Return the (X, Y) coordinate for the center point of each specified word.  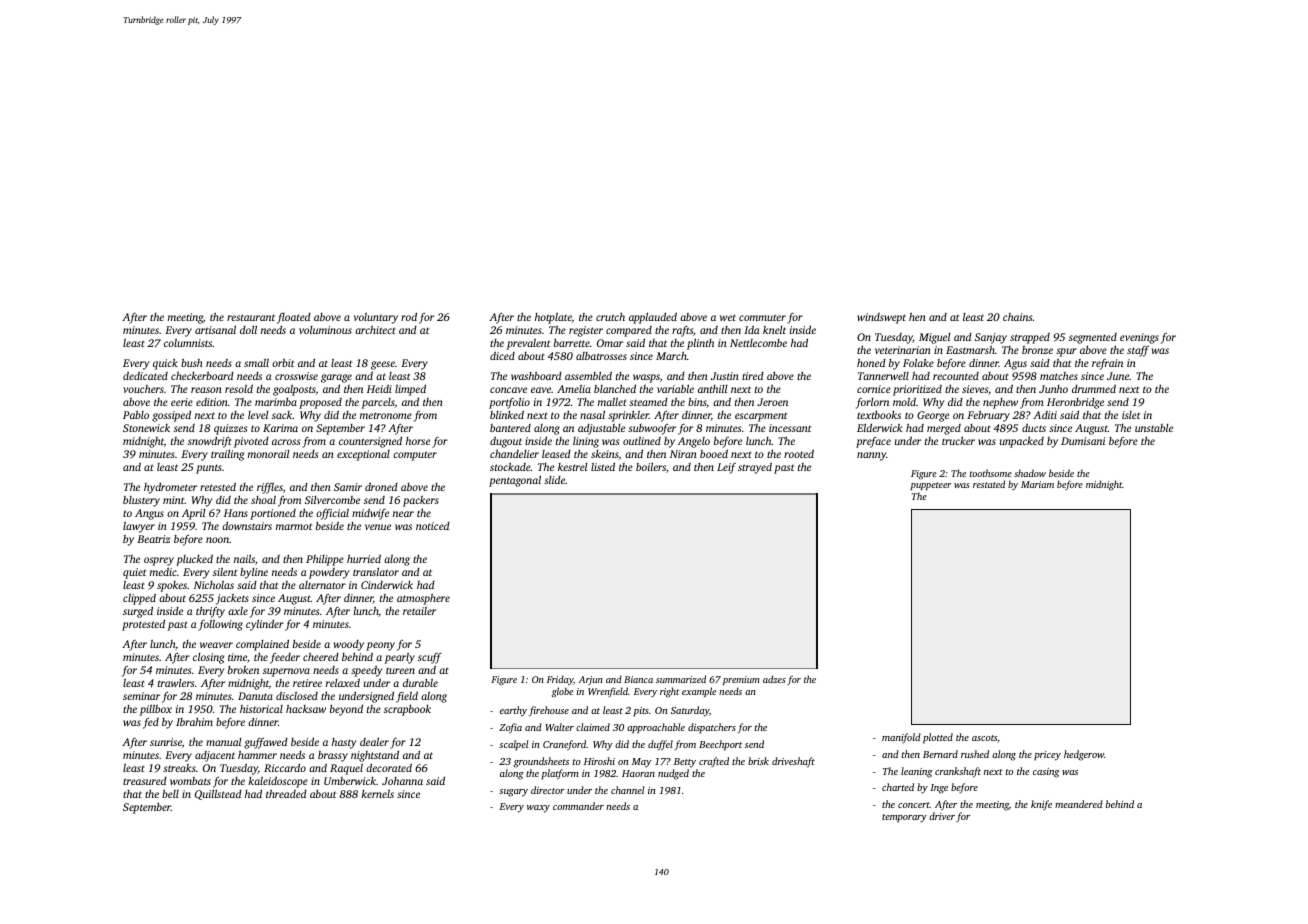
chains (1017, 317)
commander (578, 806)
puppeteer (930, 486)
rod (409, 317)
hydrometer (170, 488)
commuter (762, 317)
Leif (726, 468)
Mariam (1037, 484)
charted (898, 787)
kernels (377, 794)
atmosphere (423, 599)
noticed (433, 526)
